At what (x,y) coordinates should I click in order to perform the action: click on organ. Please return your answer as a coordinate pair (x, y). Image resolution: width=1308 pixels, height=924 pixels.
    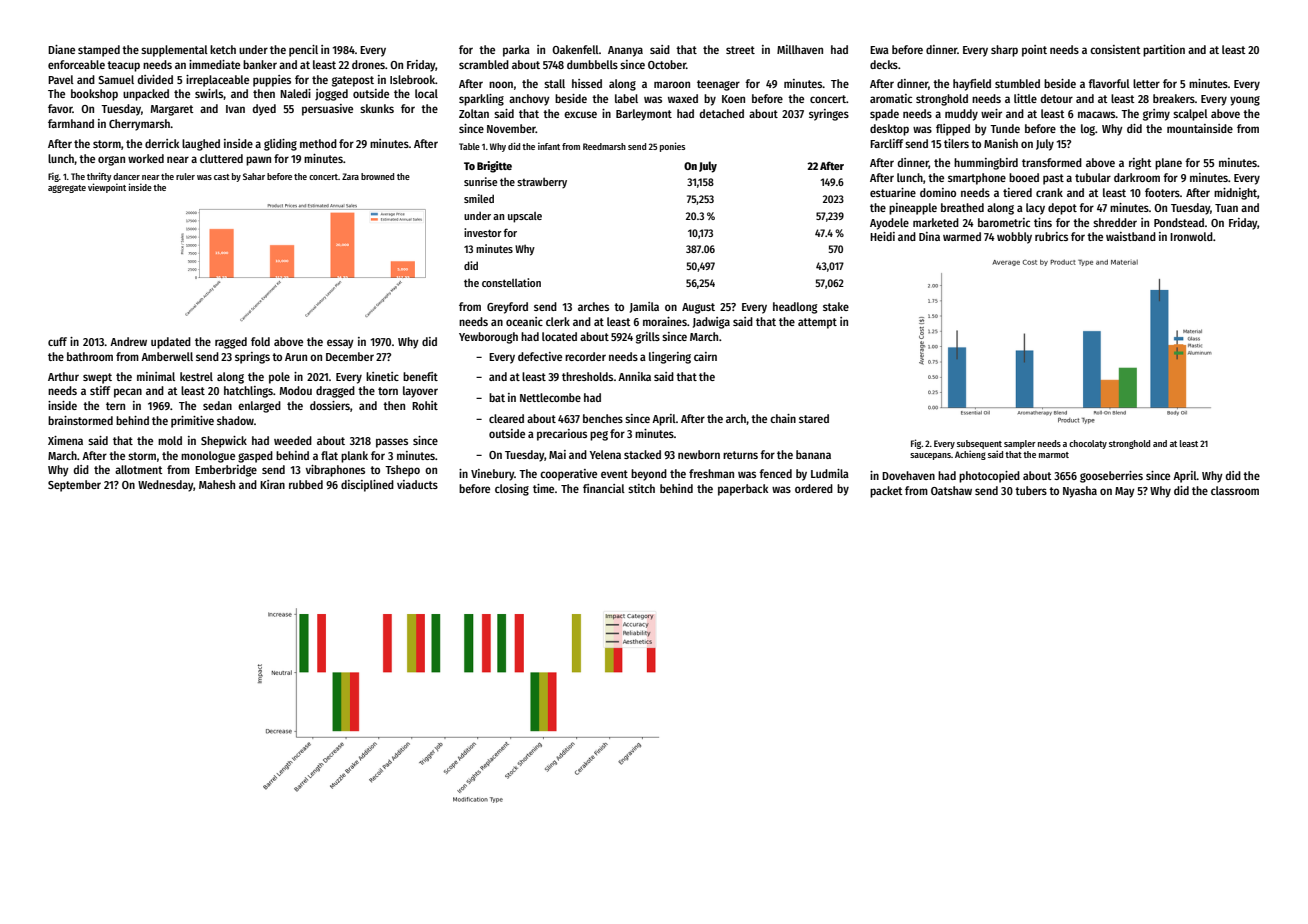
    Looking at the image, I should click on (111, 161).
